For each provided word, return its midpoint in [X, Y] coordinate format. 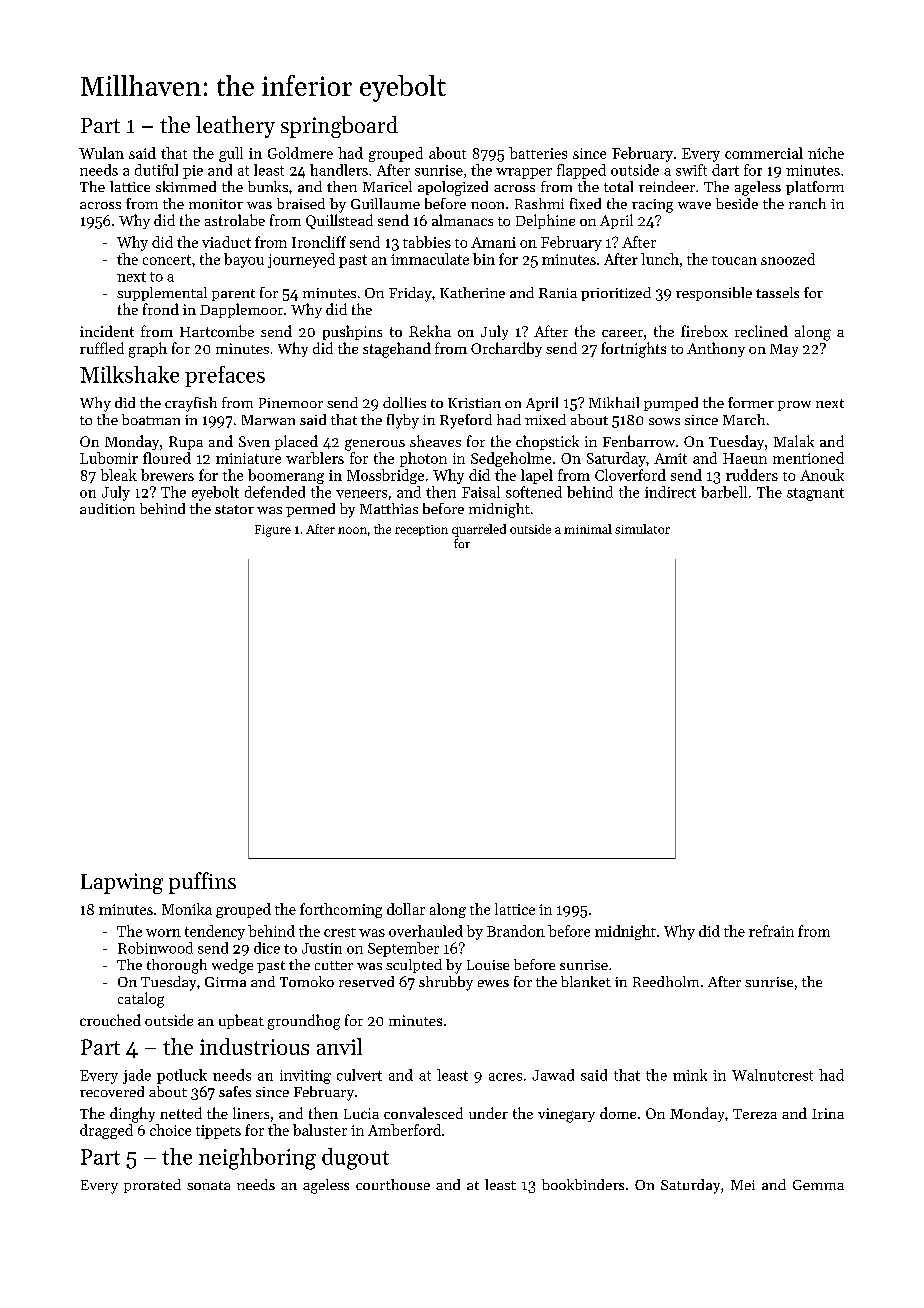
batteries [538, 153]
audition [107, 508]
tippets [218, 1132]
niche [826, 153]
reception [421, 530]
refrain [771, 931]
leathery [235, 127]
